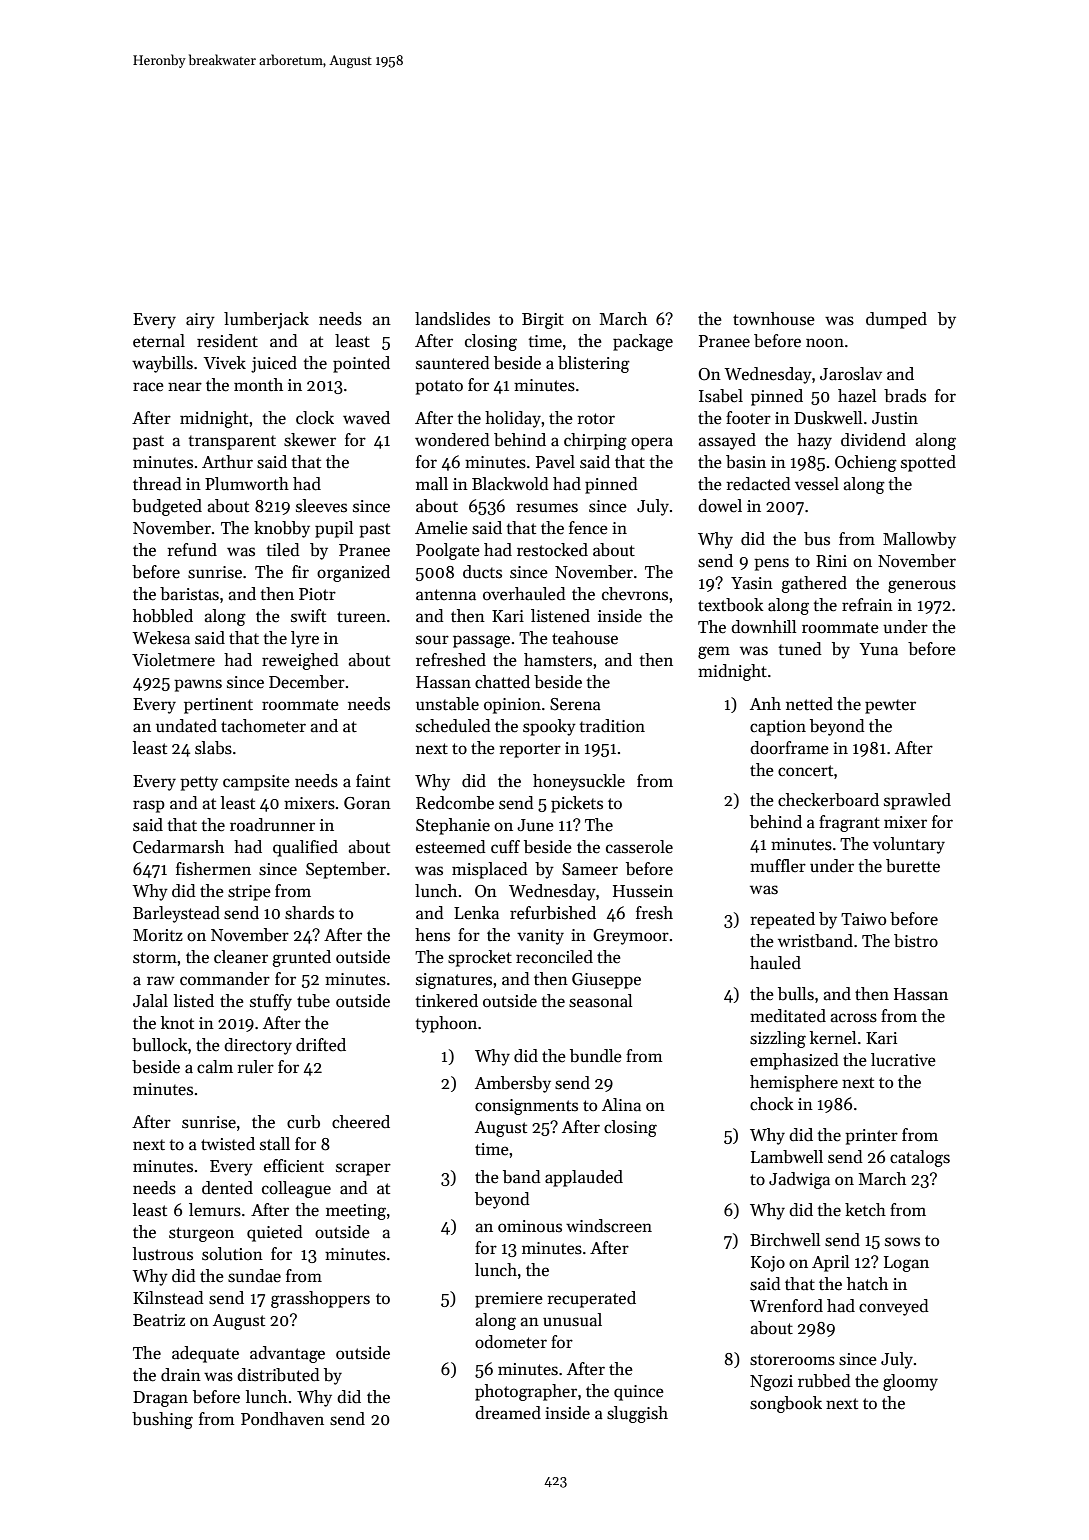 The width and height of the screenshot is (1089, 1540). I want to click on Ochieng, so click(866, 463).
